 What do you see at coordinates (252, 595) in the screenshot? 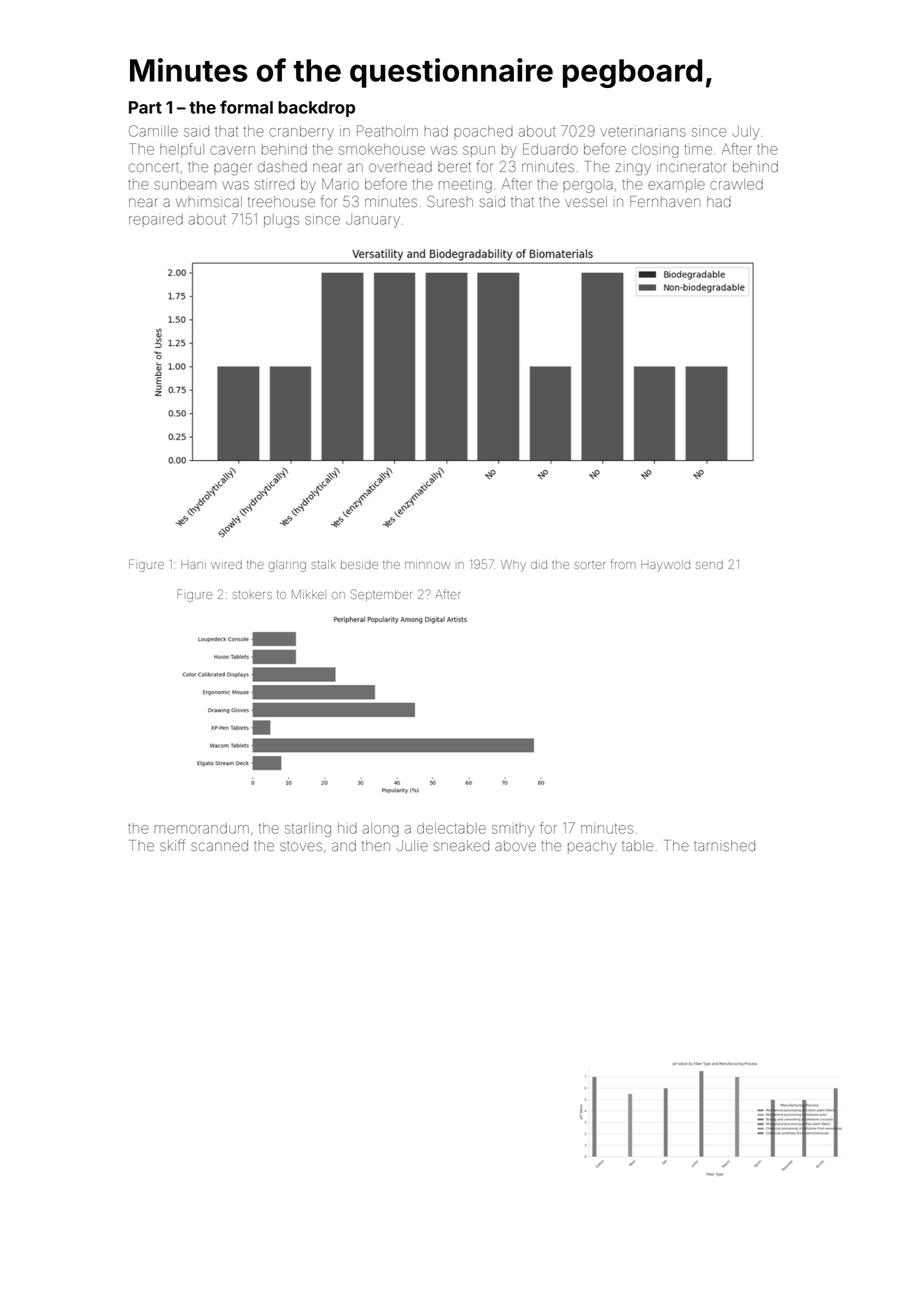
I see `stokers` at bounding box center [252, 595].
